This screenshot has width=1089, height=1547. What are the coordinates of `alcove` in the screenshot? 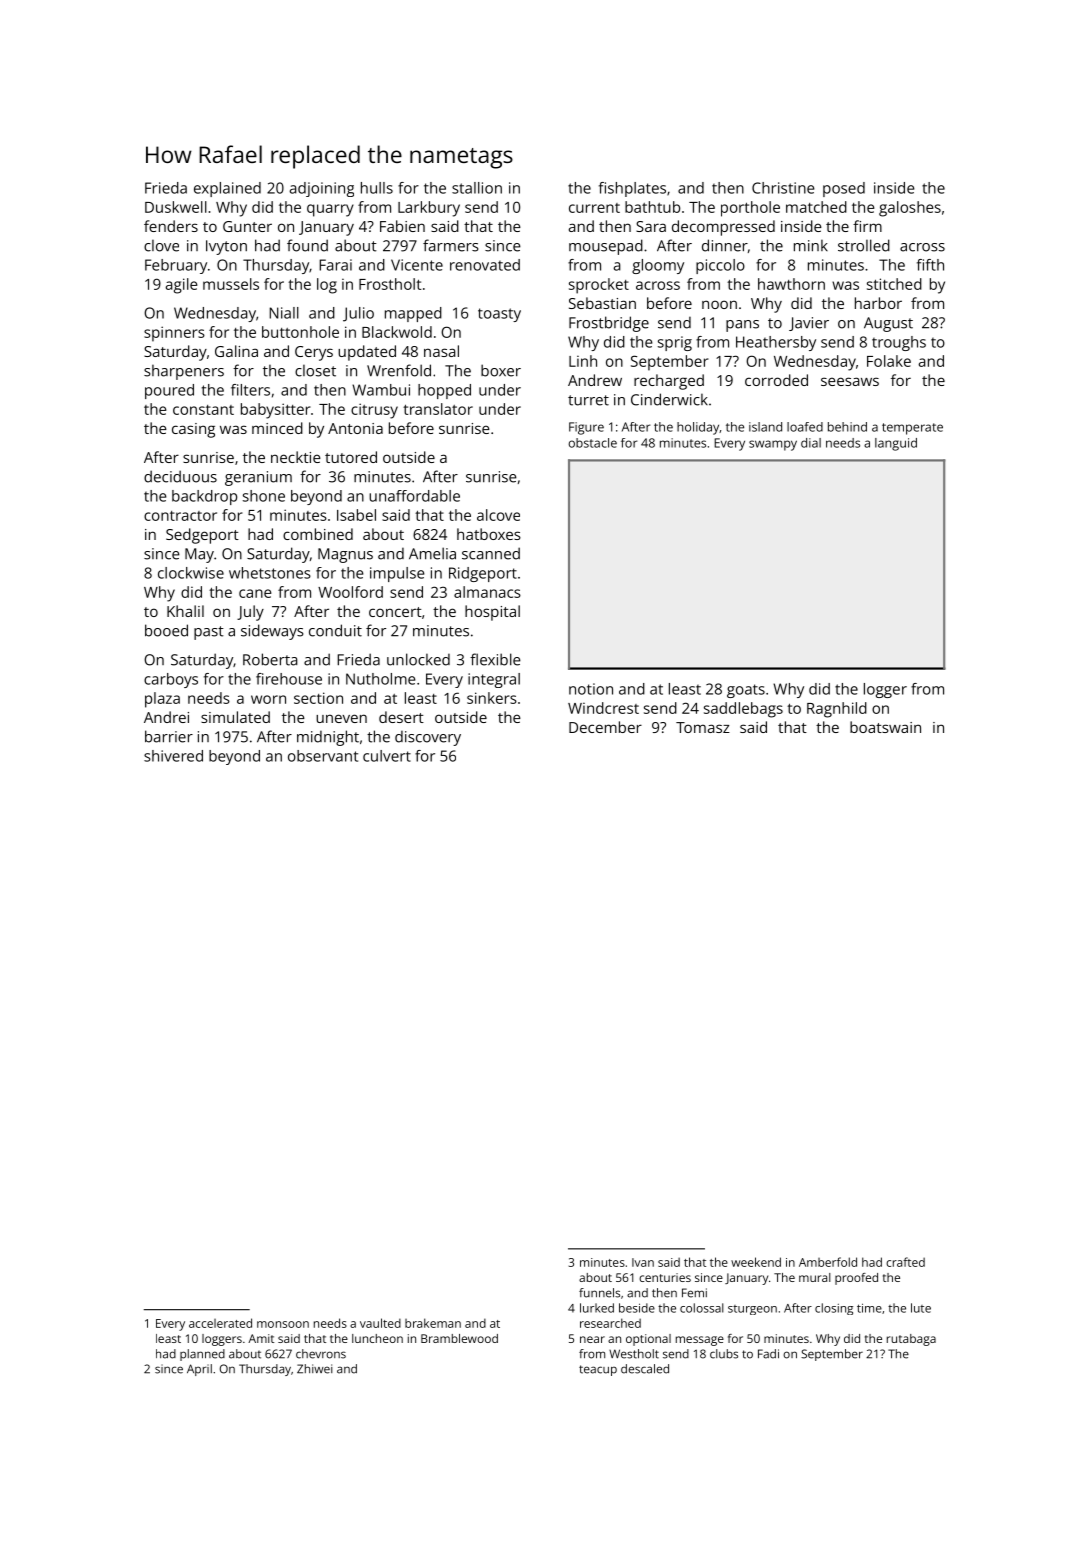 It's located at (498, 515).
